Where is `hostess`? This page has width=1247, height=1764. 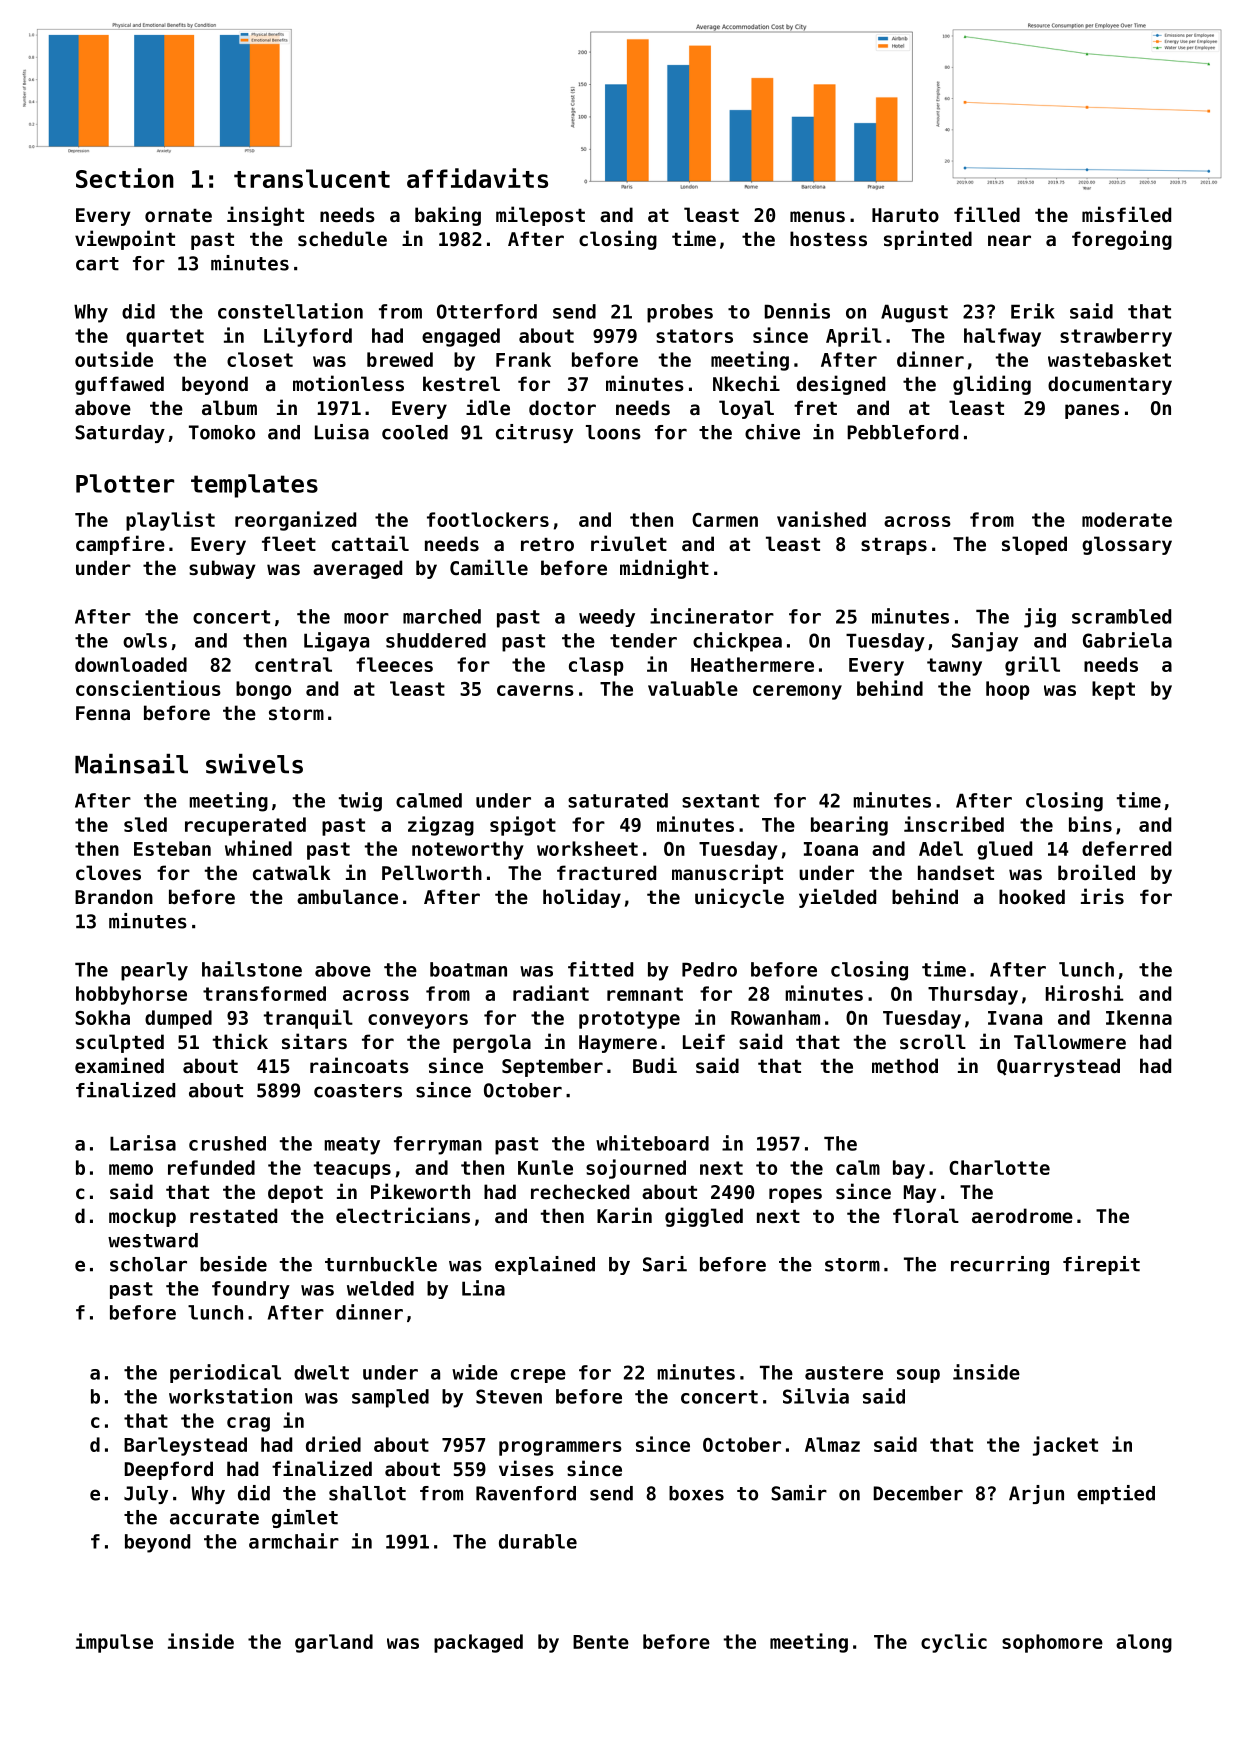 hostess is located at coordinates (828, 239).
